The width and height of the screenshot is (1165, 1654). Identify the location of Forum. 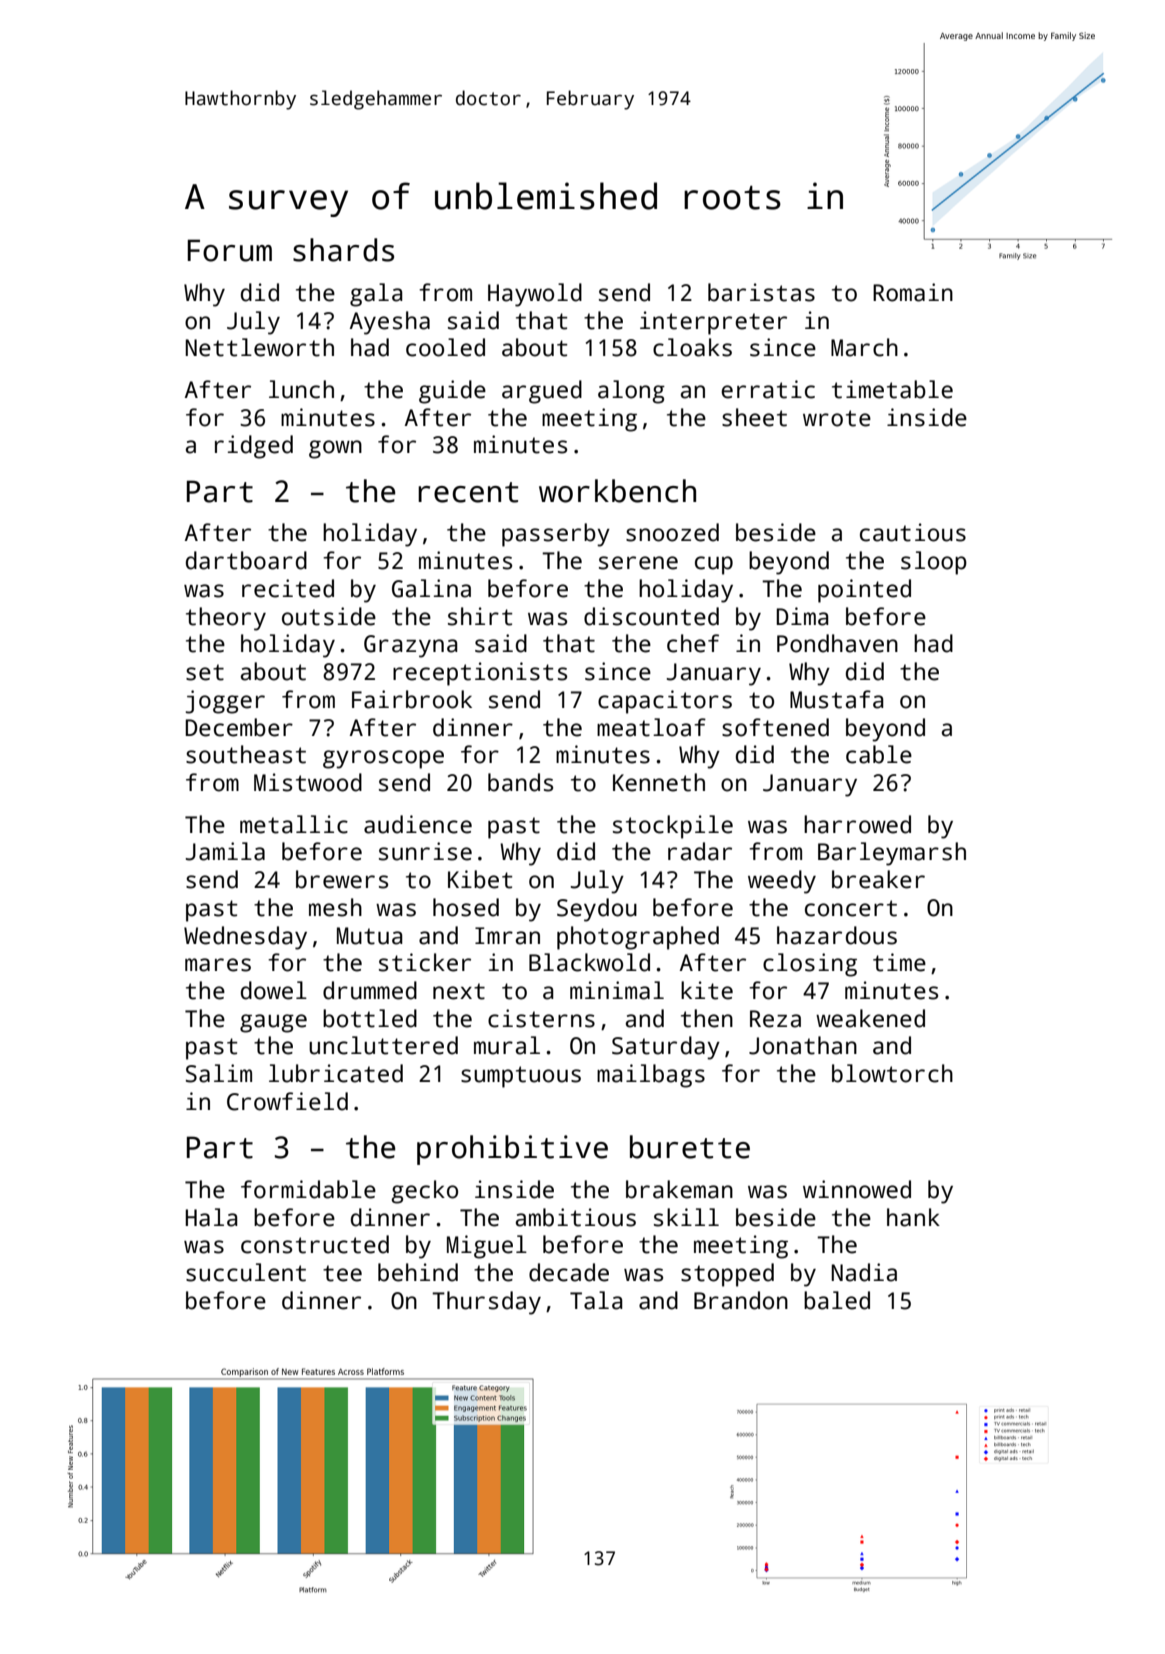
(229, 250).
